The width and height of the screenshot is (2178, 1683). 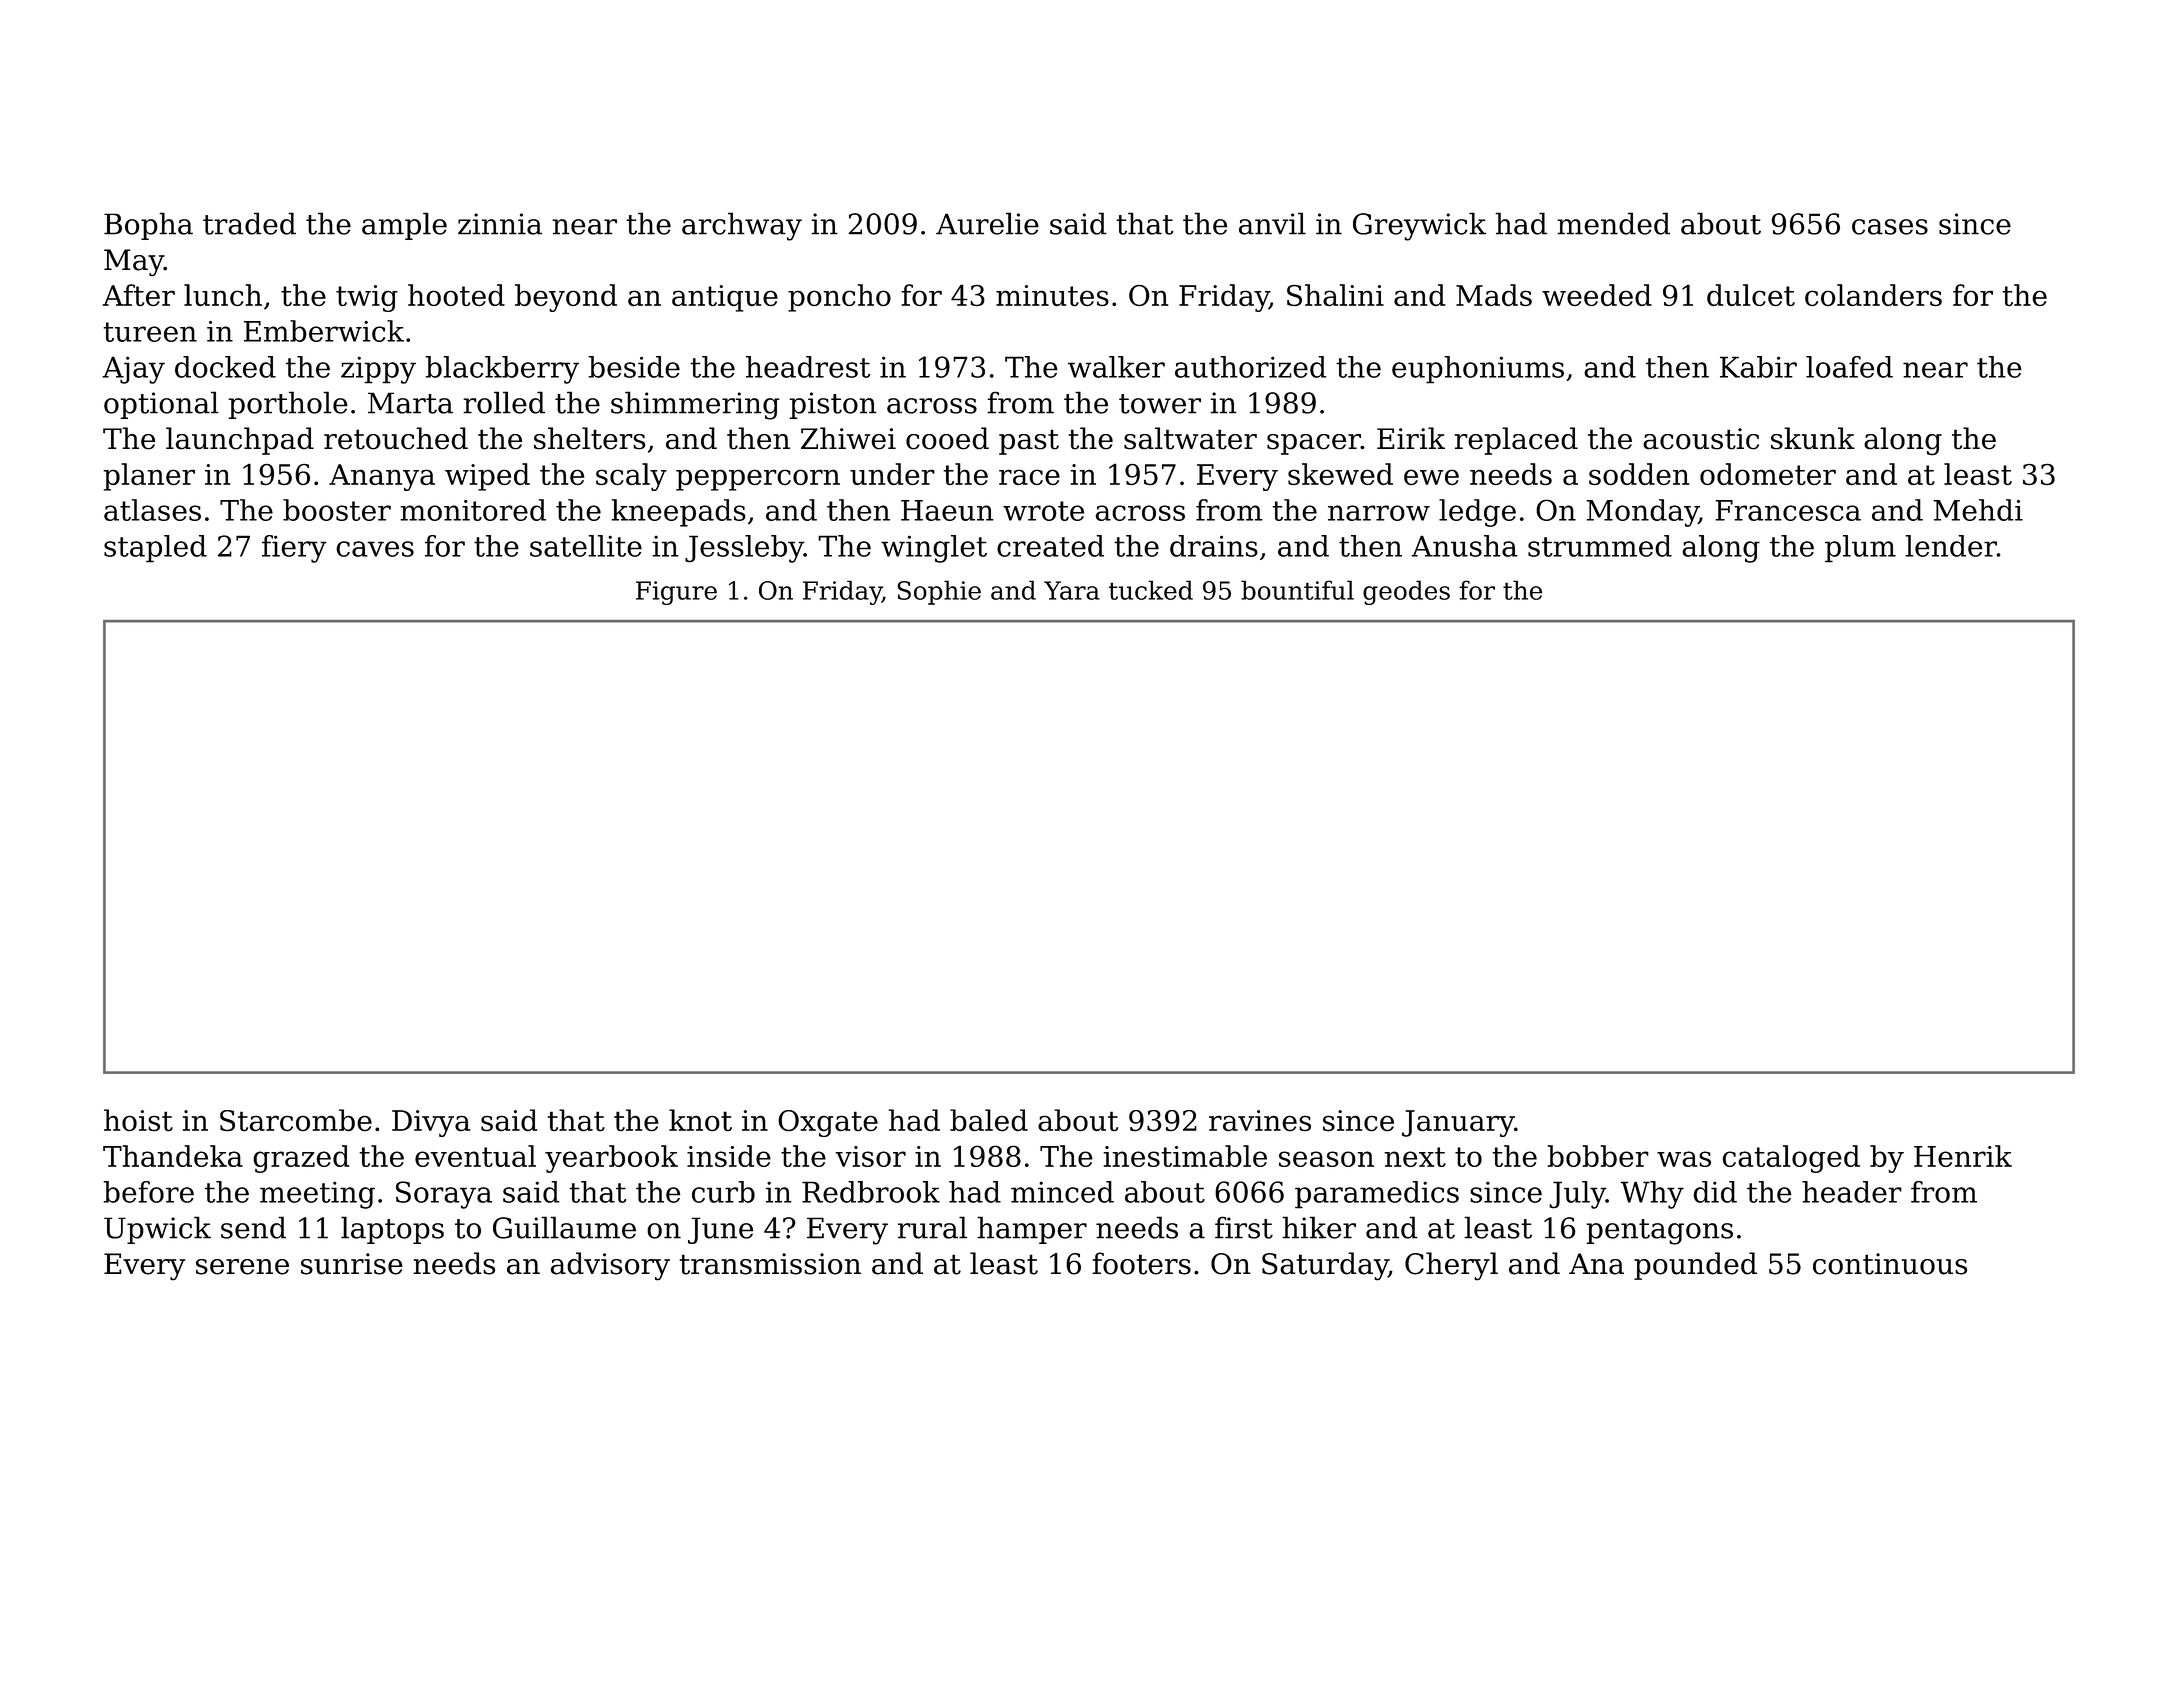 What do you see at coordinates (700, 1120) in the screenshot?
I see `knot` at bounding box center [700, 1120].
